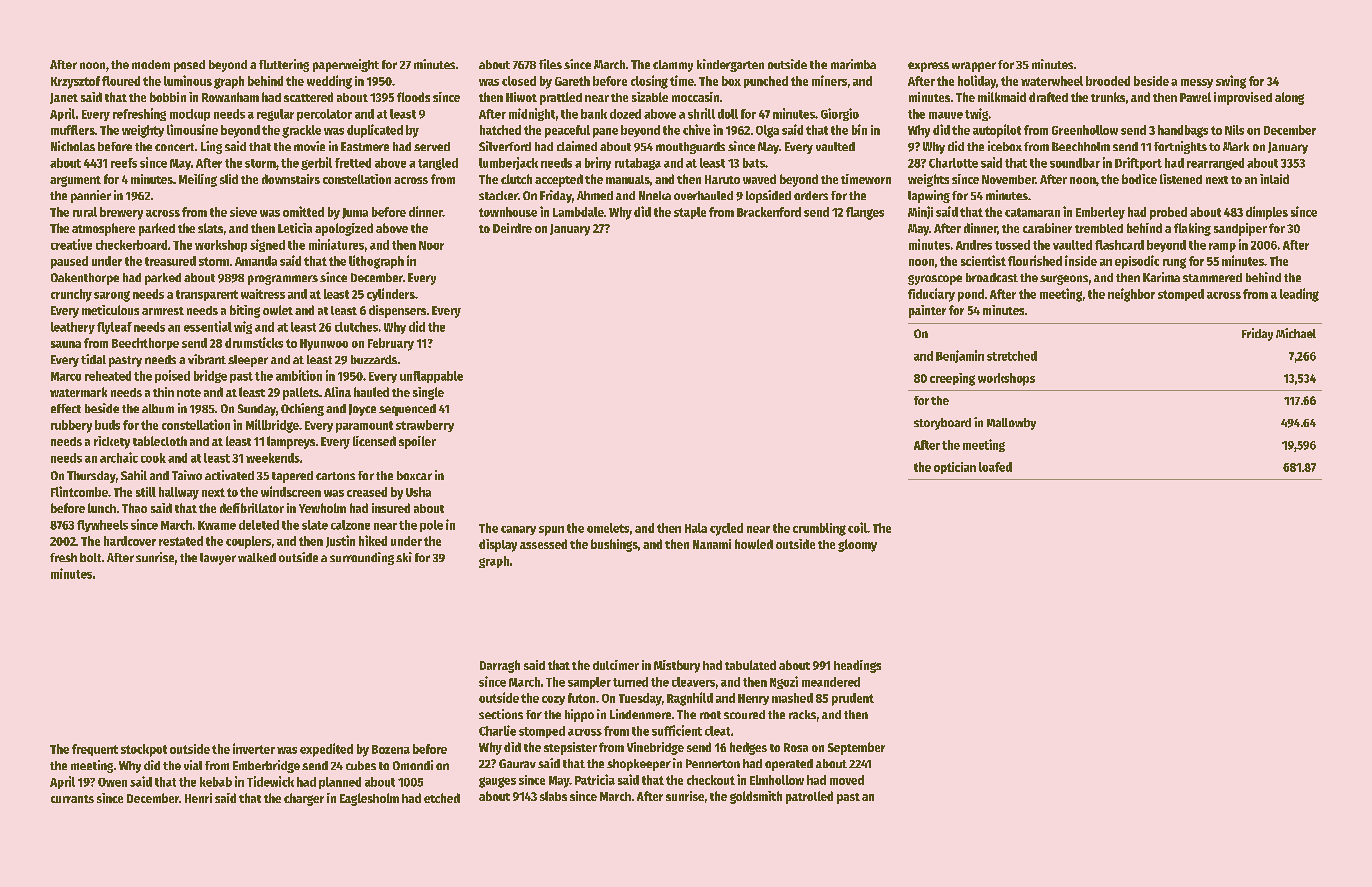 Image resolution: width=1372 pixels, height=887 pixels. What do you see at coordinates (254, 748) in the image?
I see `inverter` at bounding box center [254, 748].
